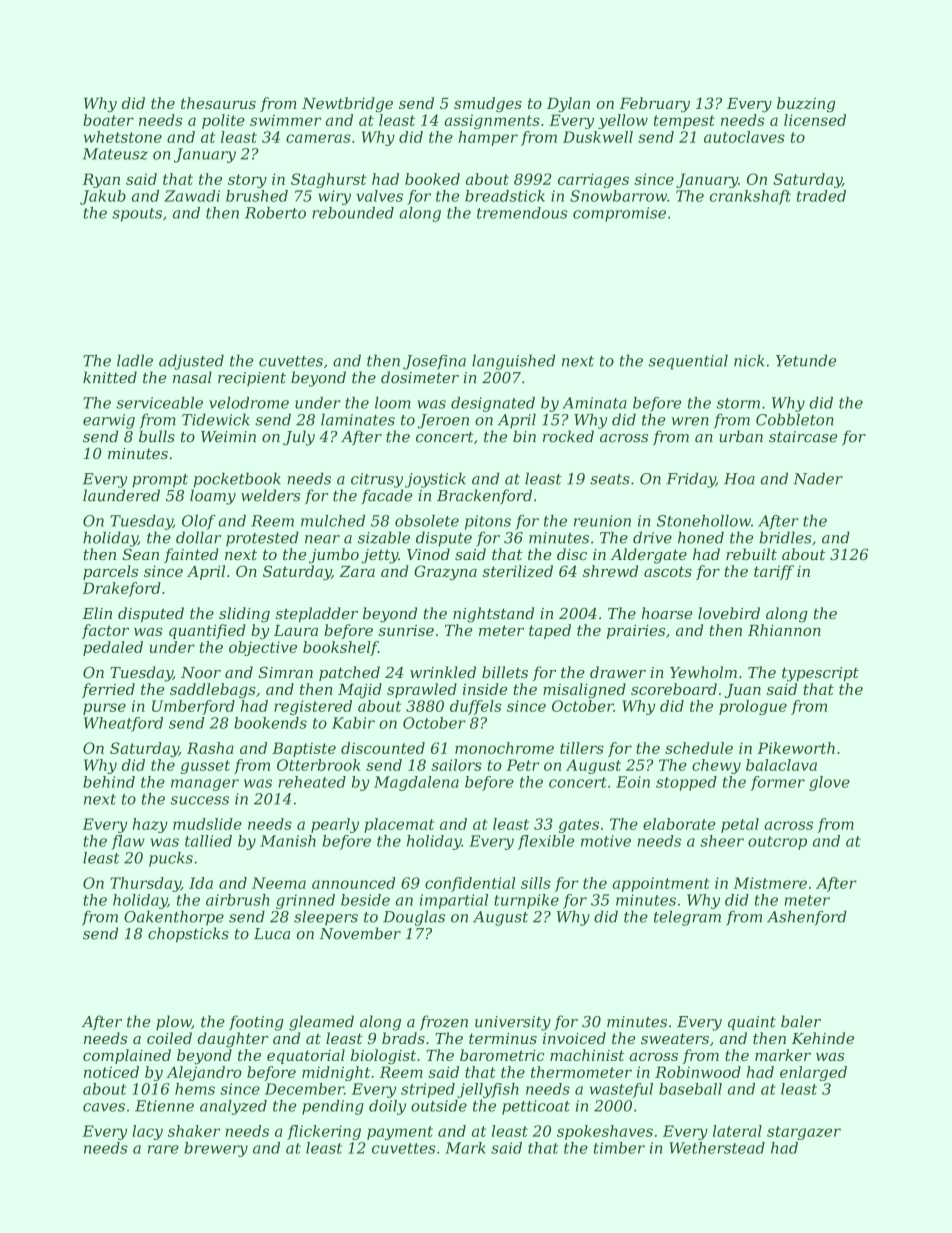 Image resolution: width=952 pixels, height=1233 pixels. What do you see at coordinates (400, 1133) in the screenshot?
I see `payment` at bounding box center [400, 1133].
